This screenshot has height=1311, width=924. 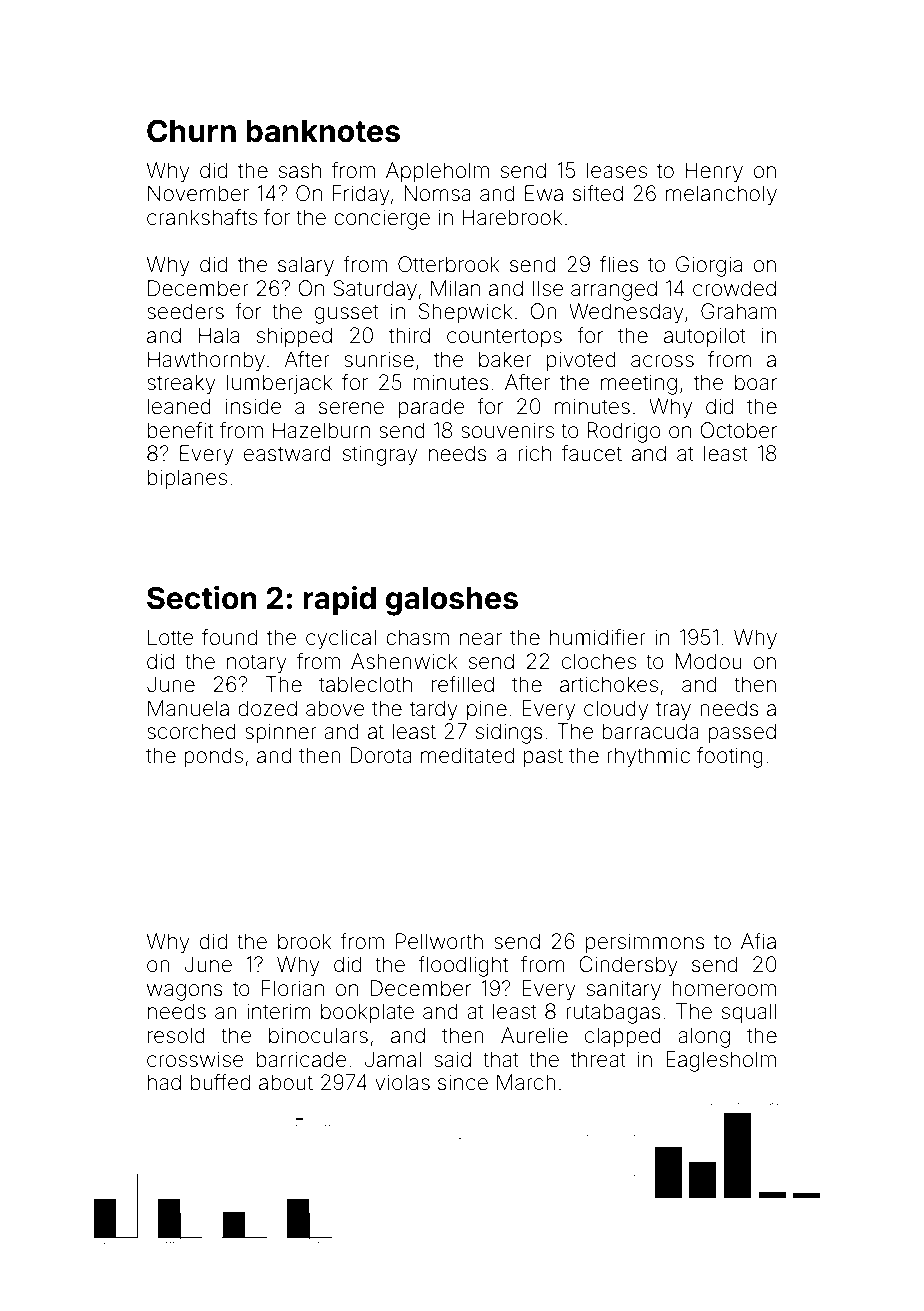 What do you see at coordinates (714, 172) in the screenshot?
I see `Henry` at bounding box center [714, 172].
